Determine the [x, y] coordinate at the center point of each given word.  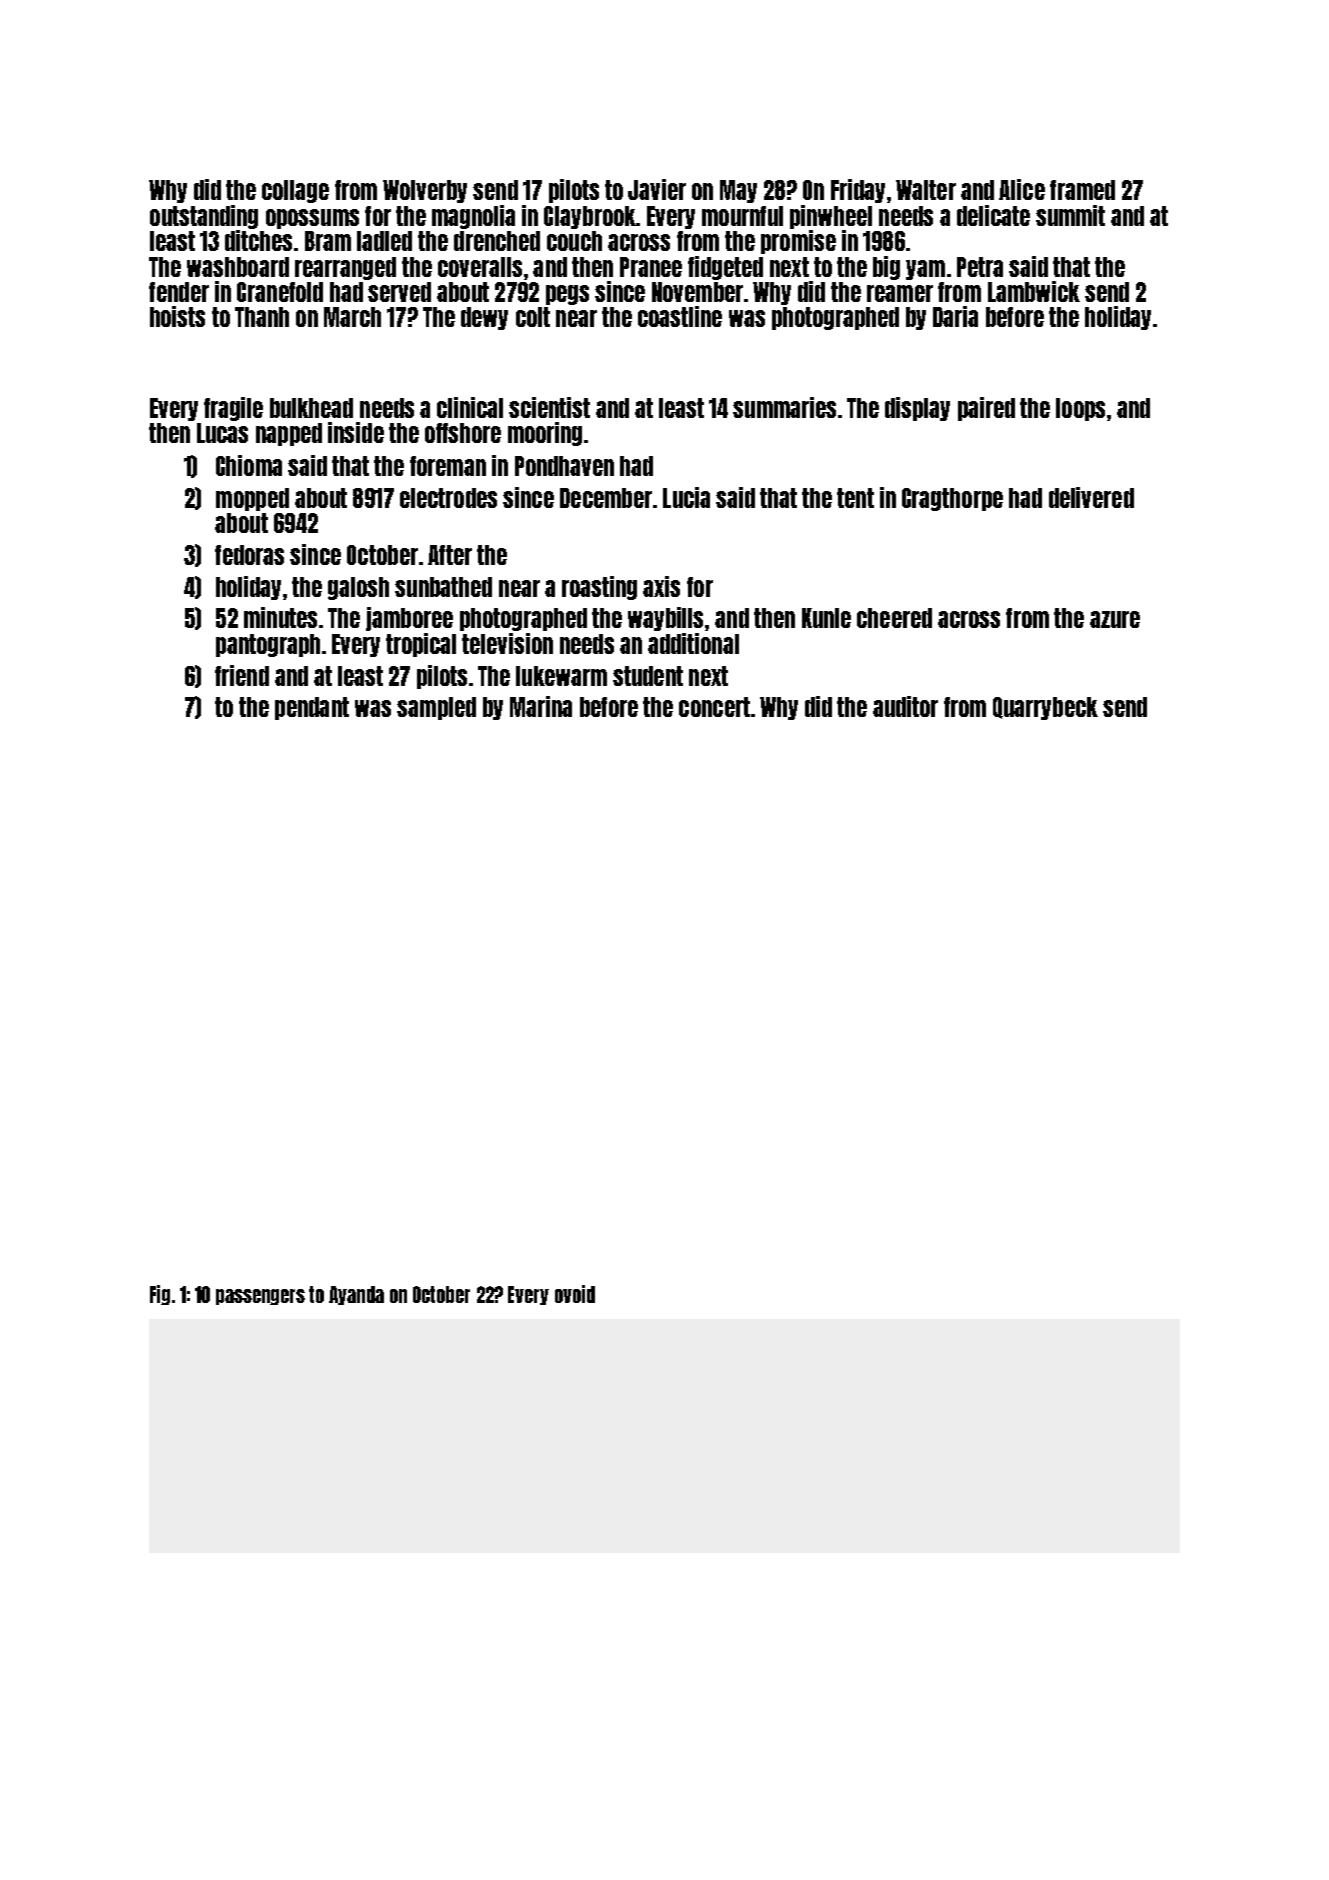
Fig [160, 1295]
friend [242, 675]
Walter [926, 190]
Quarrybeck [1045, 708]
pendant [312, 708]
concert [714, 707]
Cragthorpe [952, 499]
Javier [657, 189]
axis [661, 586]
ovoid [575, 1294]
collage [295, 191]
